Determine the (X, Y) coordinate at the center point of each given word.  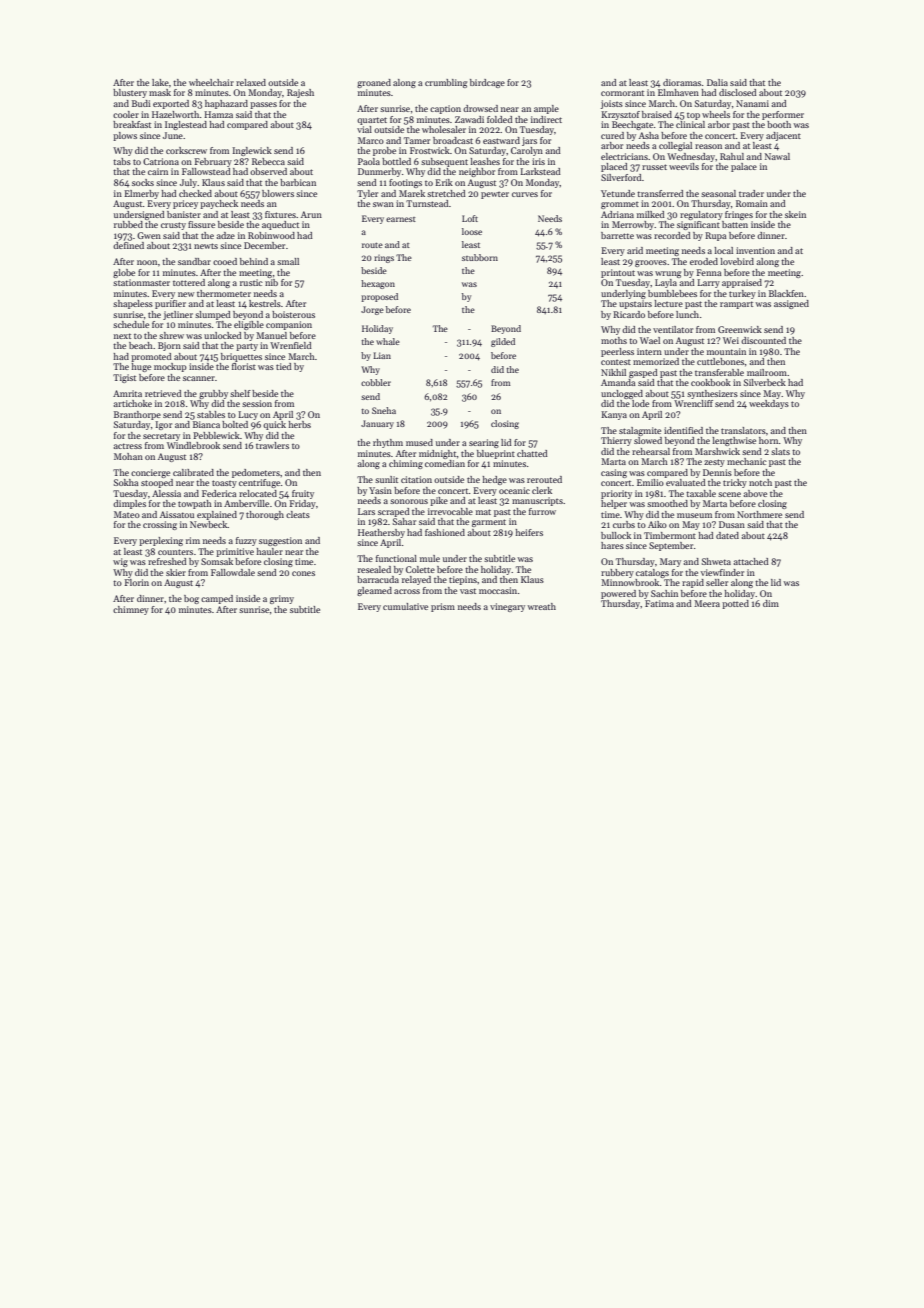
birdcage (487, 83)
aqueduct (280, 225)
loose (472, 231)
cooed (225, 261)
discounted (763, 340)
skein (795, 214)
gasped (643, 373)
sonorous (409, 501)
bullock (616, 535)
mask (160, 92)
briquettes (241, 357)
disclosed (738, 92)
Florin (136, 582)
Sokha (126, 482)
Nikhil (613, 372)
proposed (379, 297)
